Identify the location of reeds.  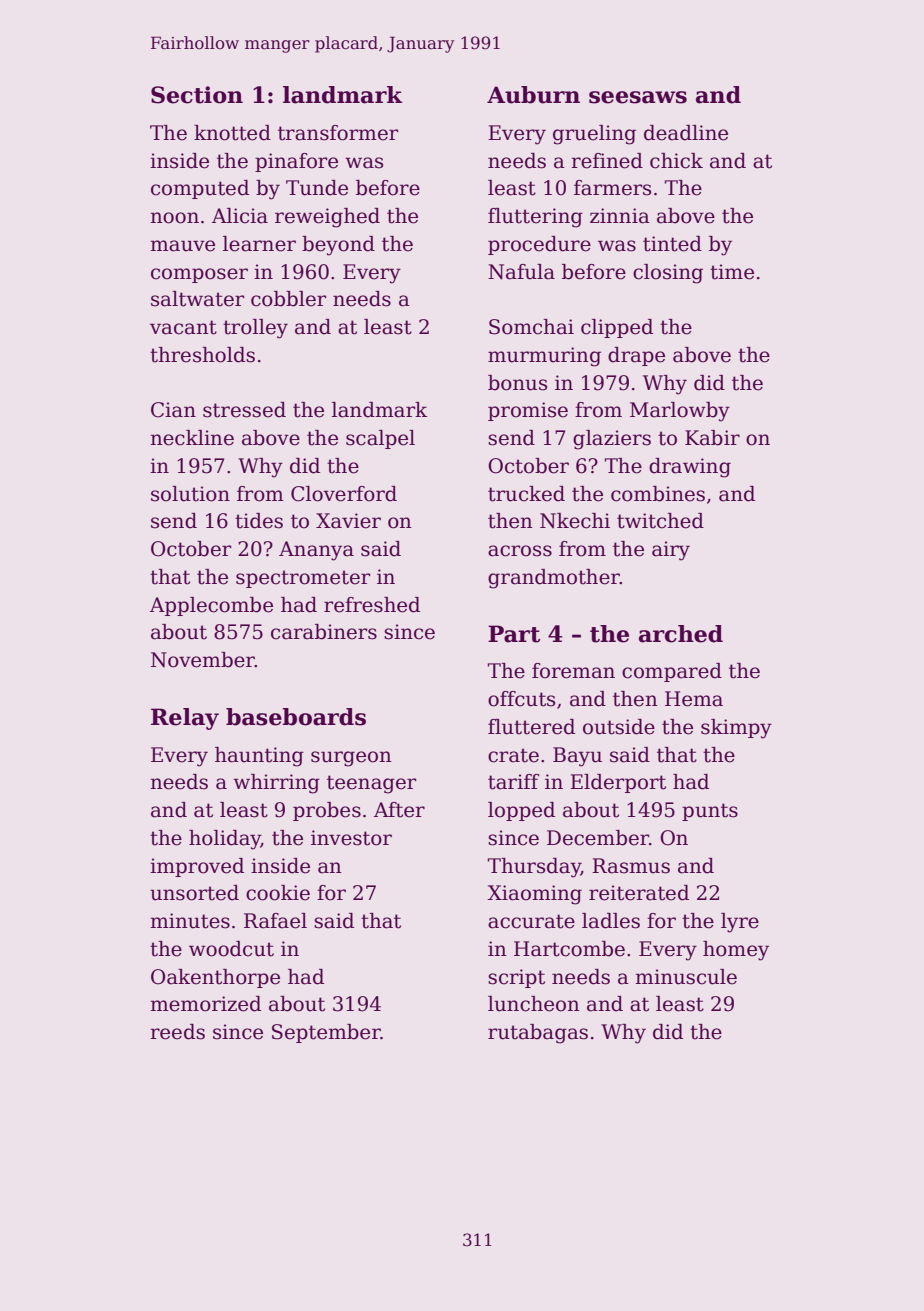
(177, 1032).
